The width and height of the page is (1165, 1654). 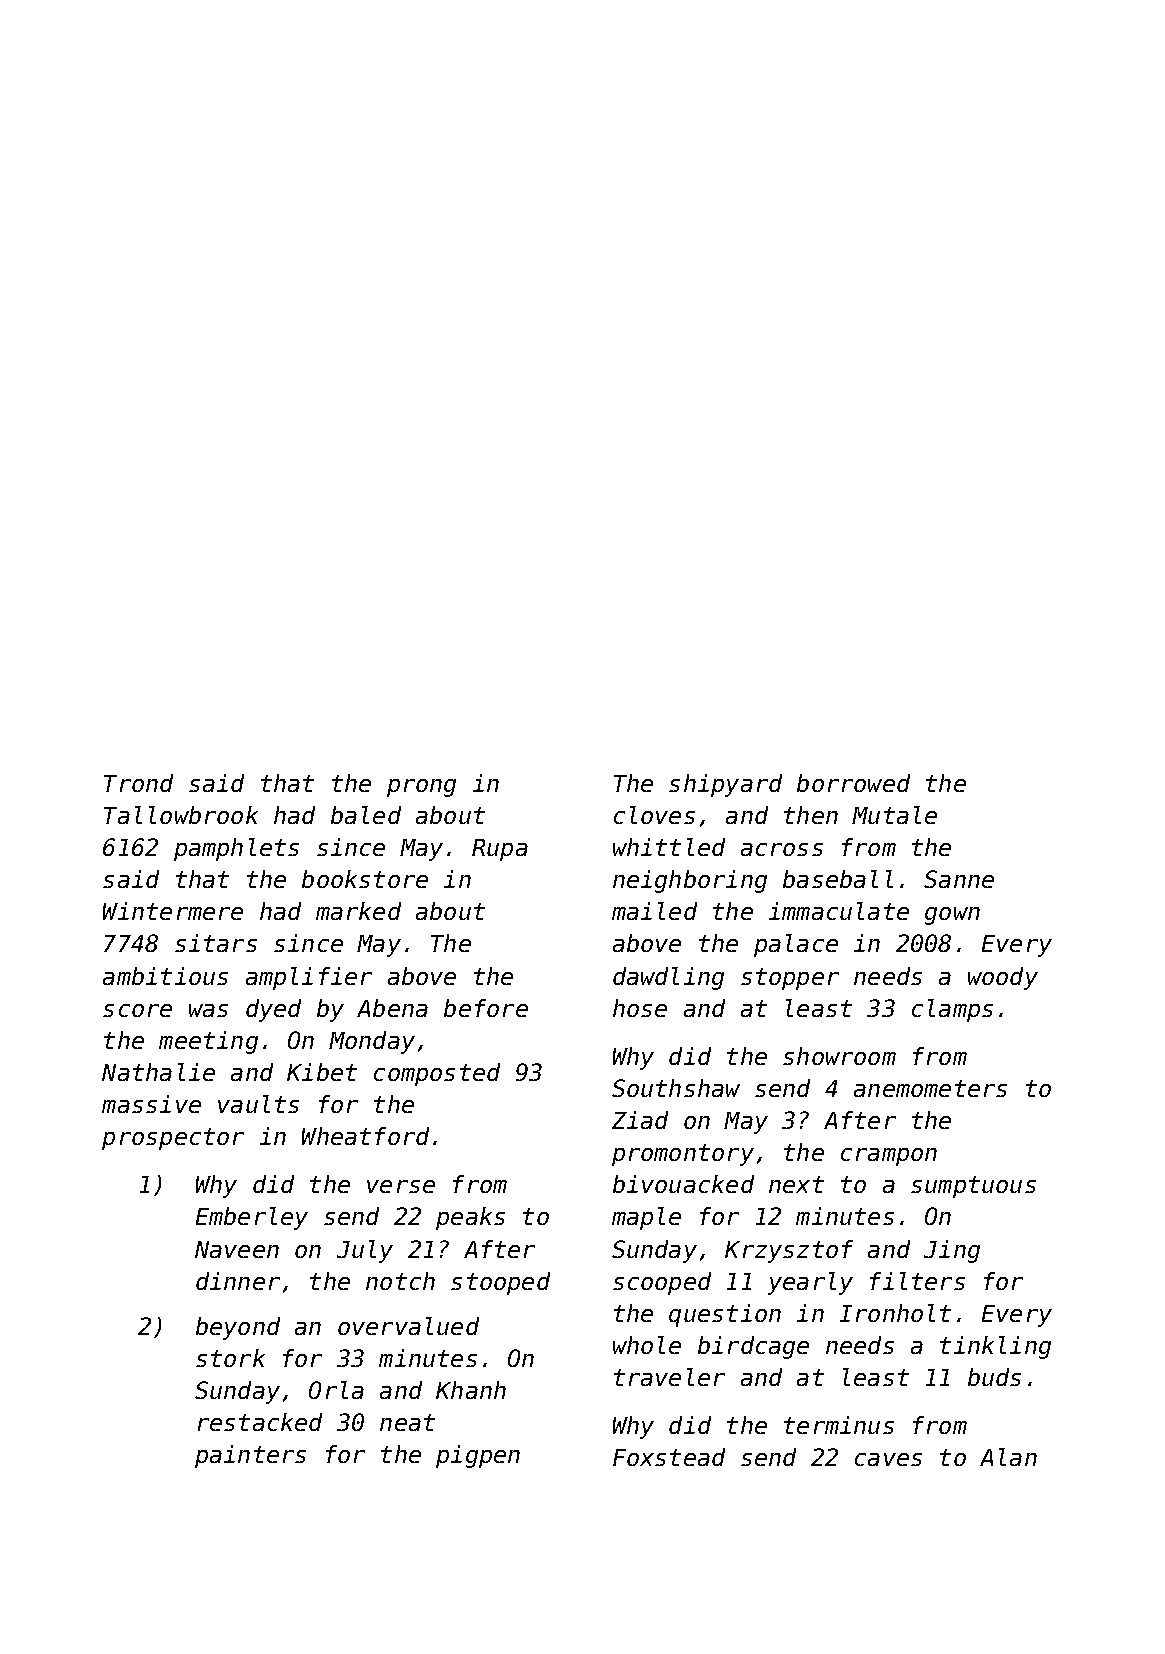 What do you see at coordinates (973, 1187) in the page?
I see `sumptuous` at bounding box center [973, 1187].
